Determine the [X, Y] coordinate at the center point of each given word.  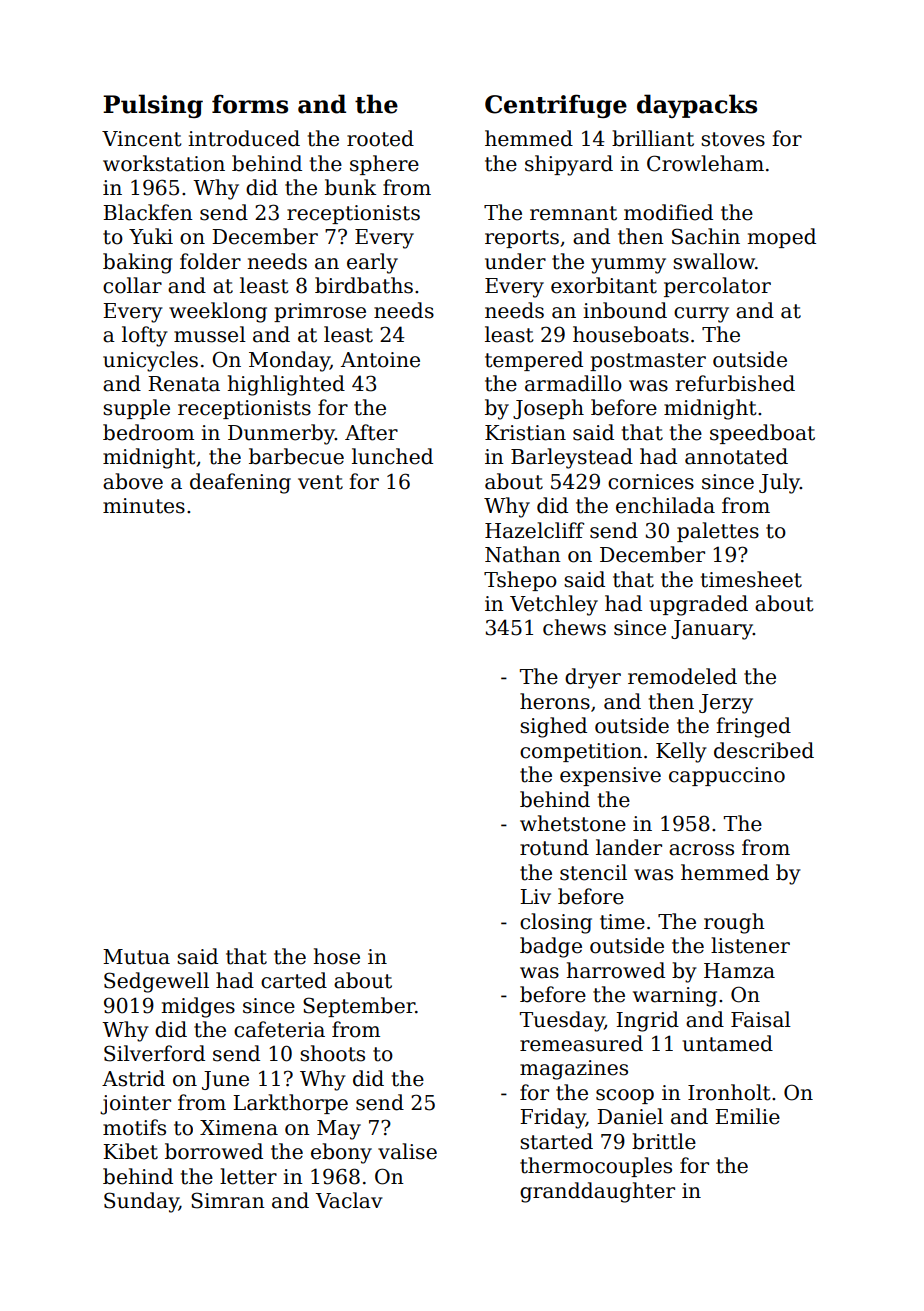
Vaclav [349, 1200]
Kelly [681, 752]
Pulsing [153, 106]
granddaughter [597, 1192]
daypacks [697, 106]
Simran [228, 1200]
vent [320, 482]
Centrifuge [556, 106]
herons [555, 701]
